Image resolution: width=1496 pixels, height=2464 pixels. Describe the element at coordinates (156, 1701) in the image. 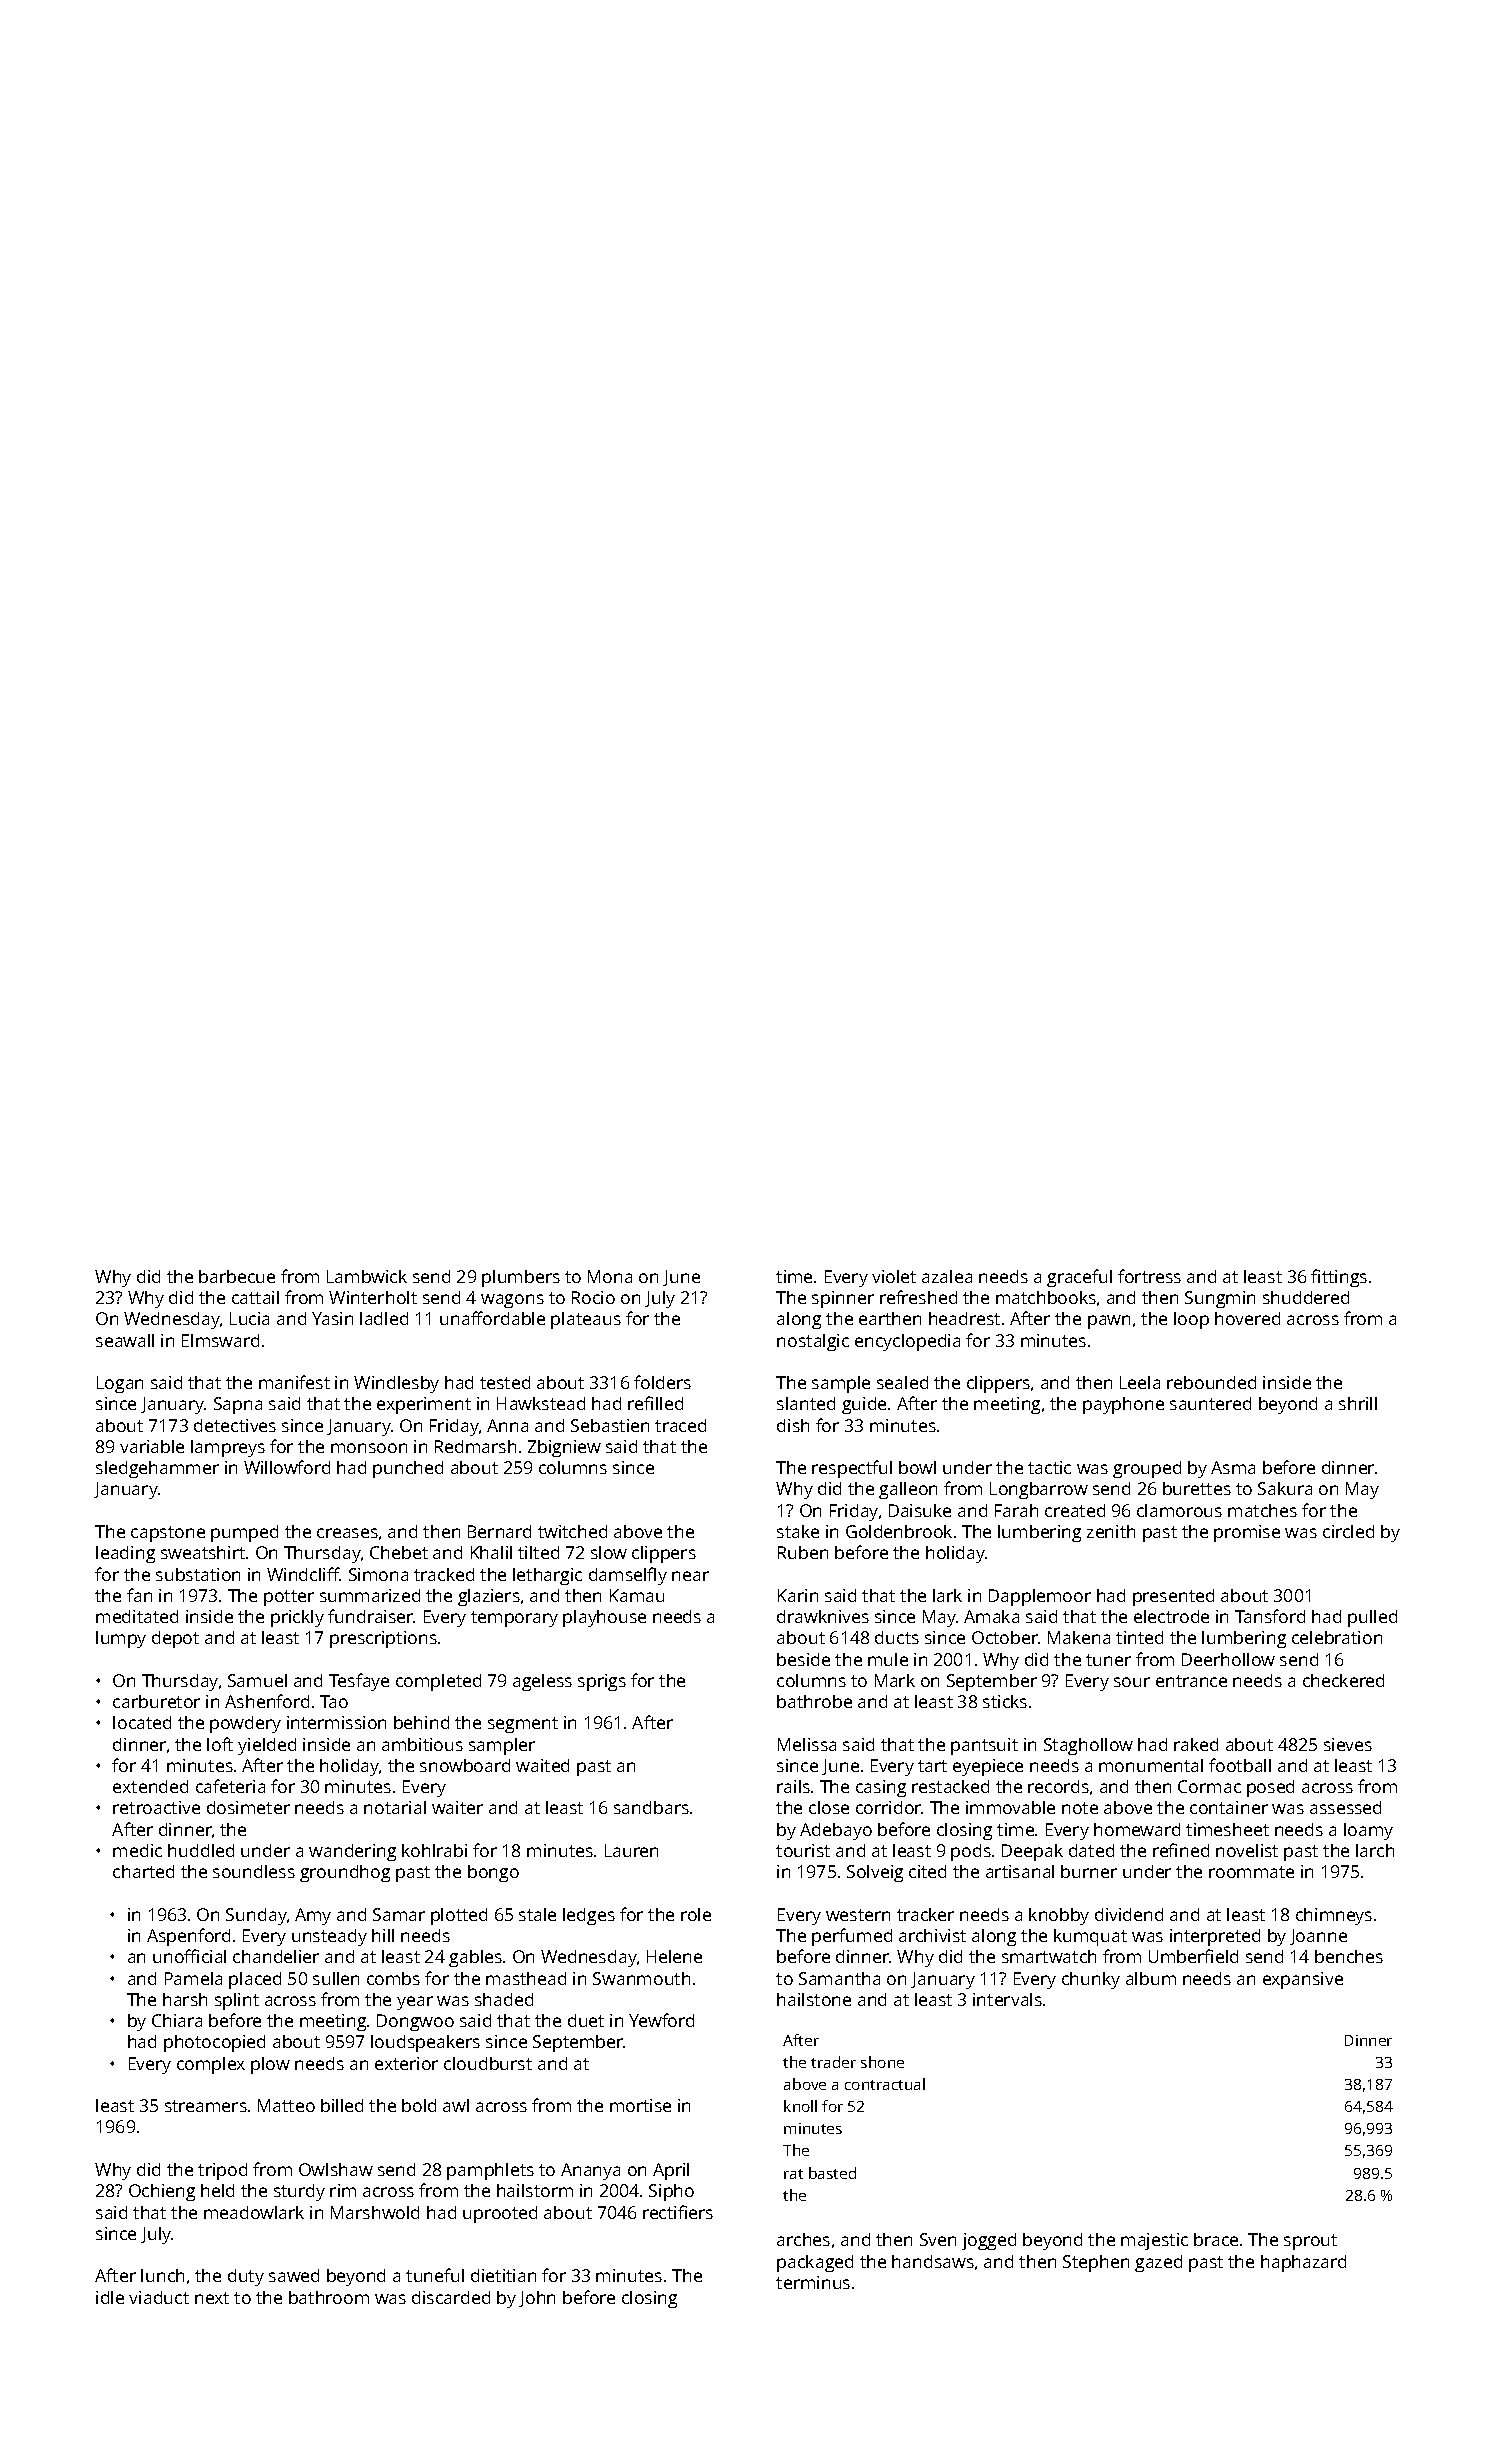

I see `carburetor` at that location.
